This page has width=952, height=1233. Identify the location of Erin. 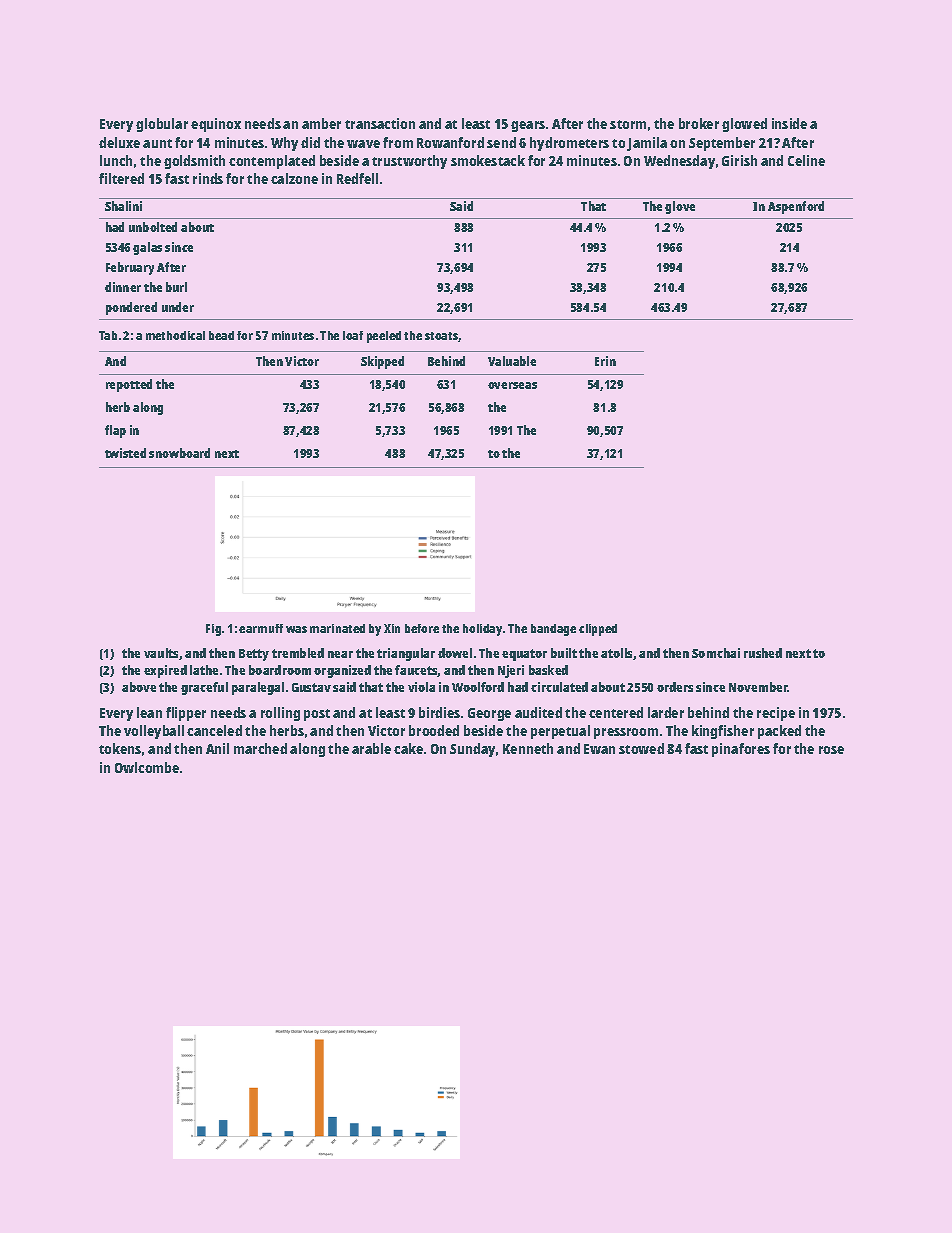
(605, 361).
